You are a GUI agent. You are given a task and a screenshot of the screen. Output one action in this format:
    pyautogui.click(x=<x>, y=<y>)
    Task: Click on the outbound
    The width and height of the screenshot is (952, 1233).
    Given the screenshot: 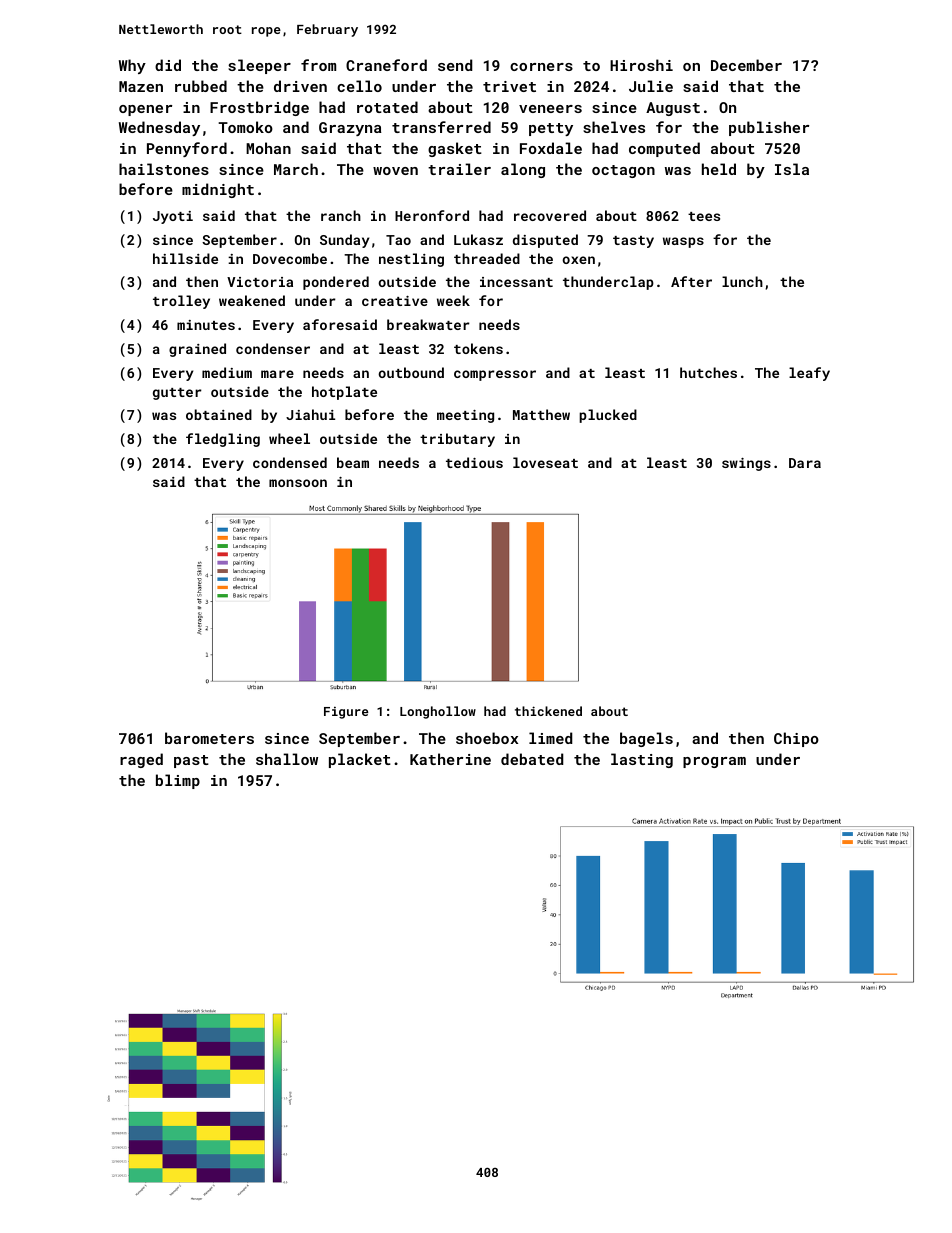 What is the action you would take?
    pyautogui.click(x=411, y=372)
